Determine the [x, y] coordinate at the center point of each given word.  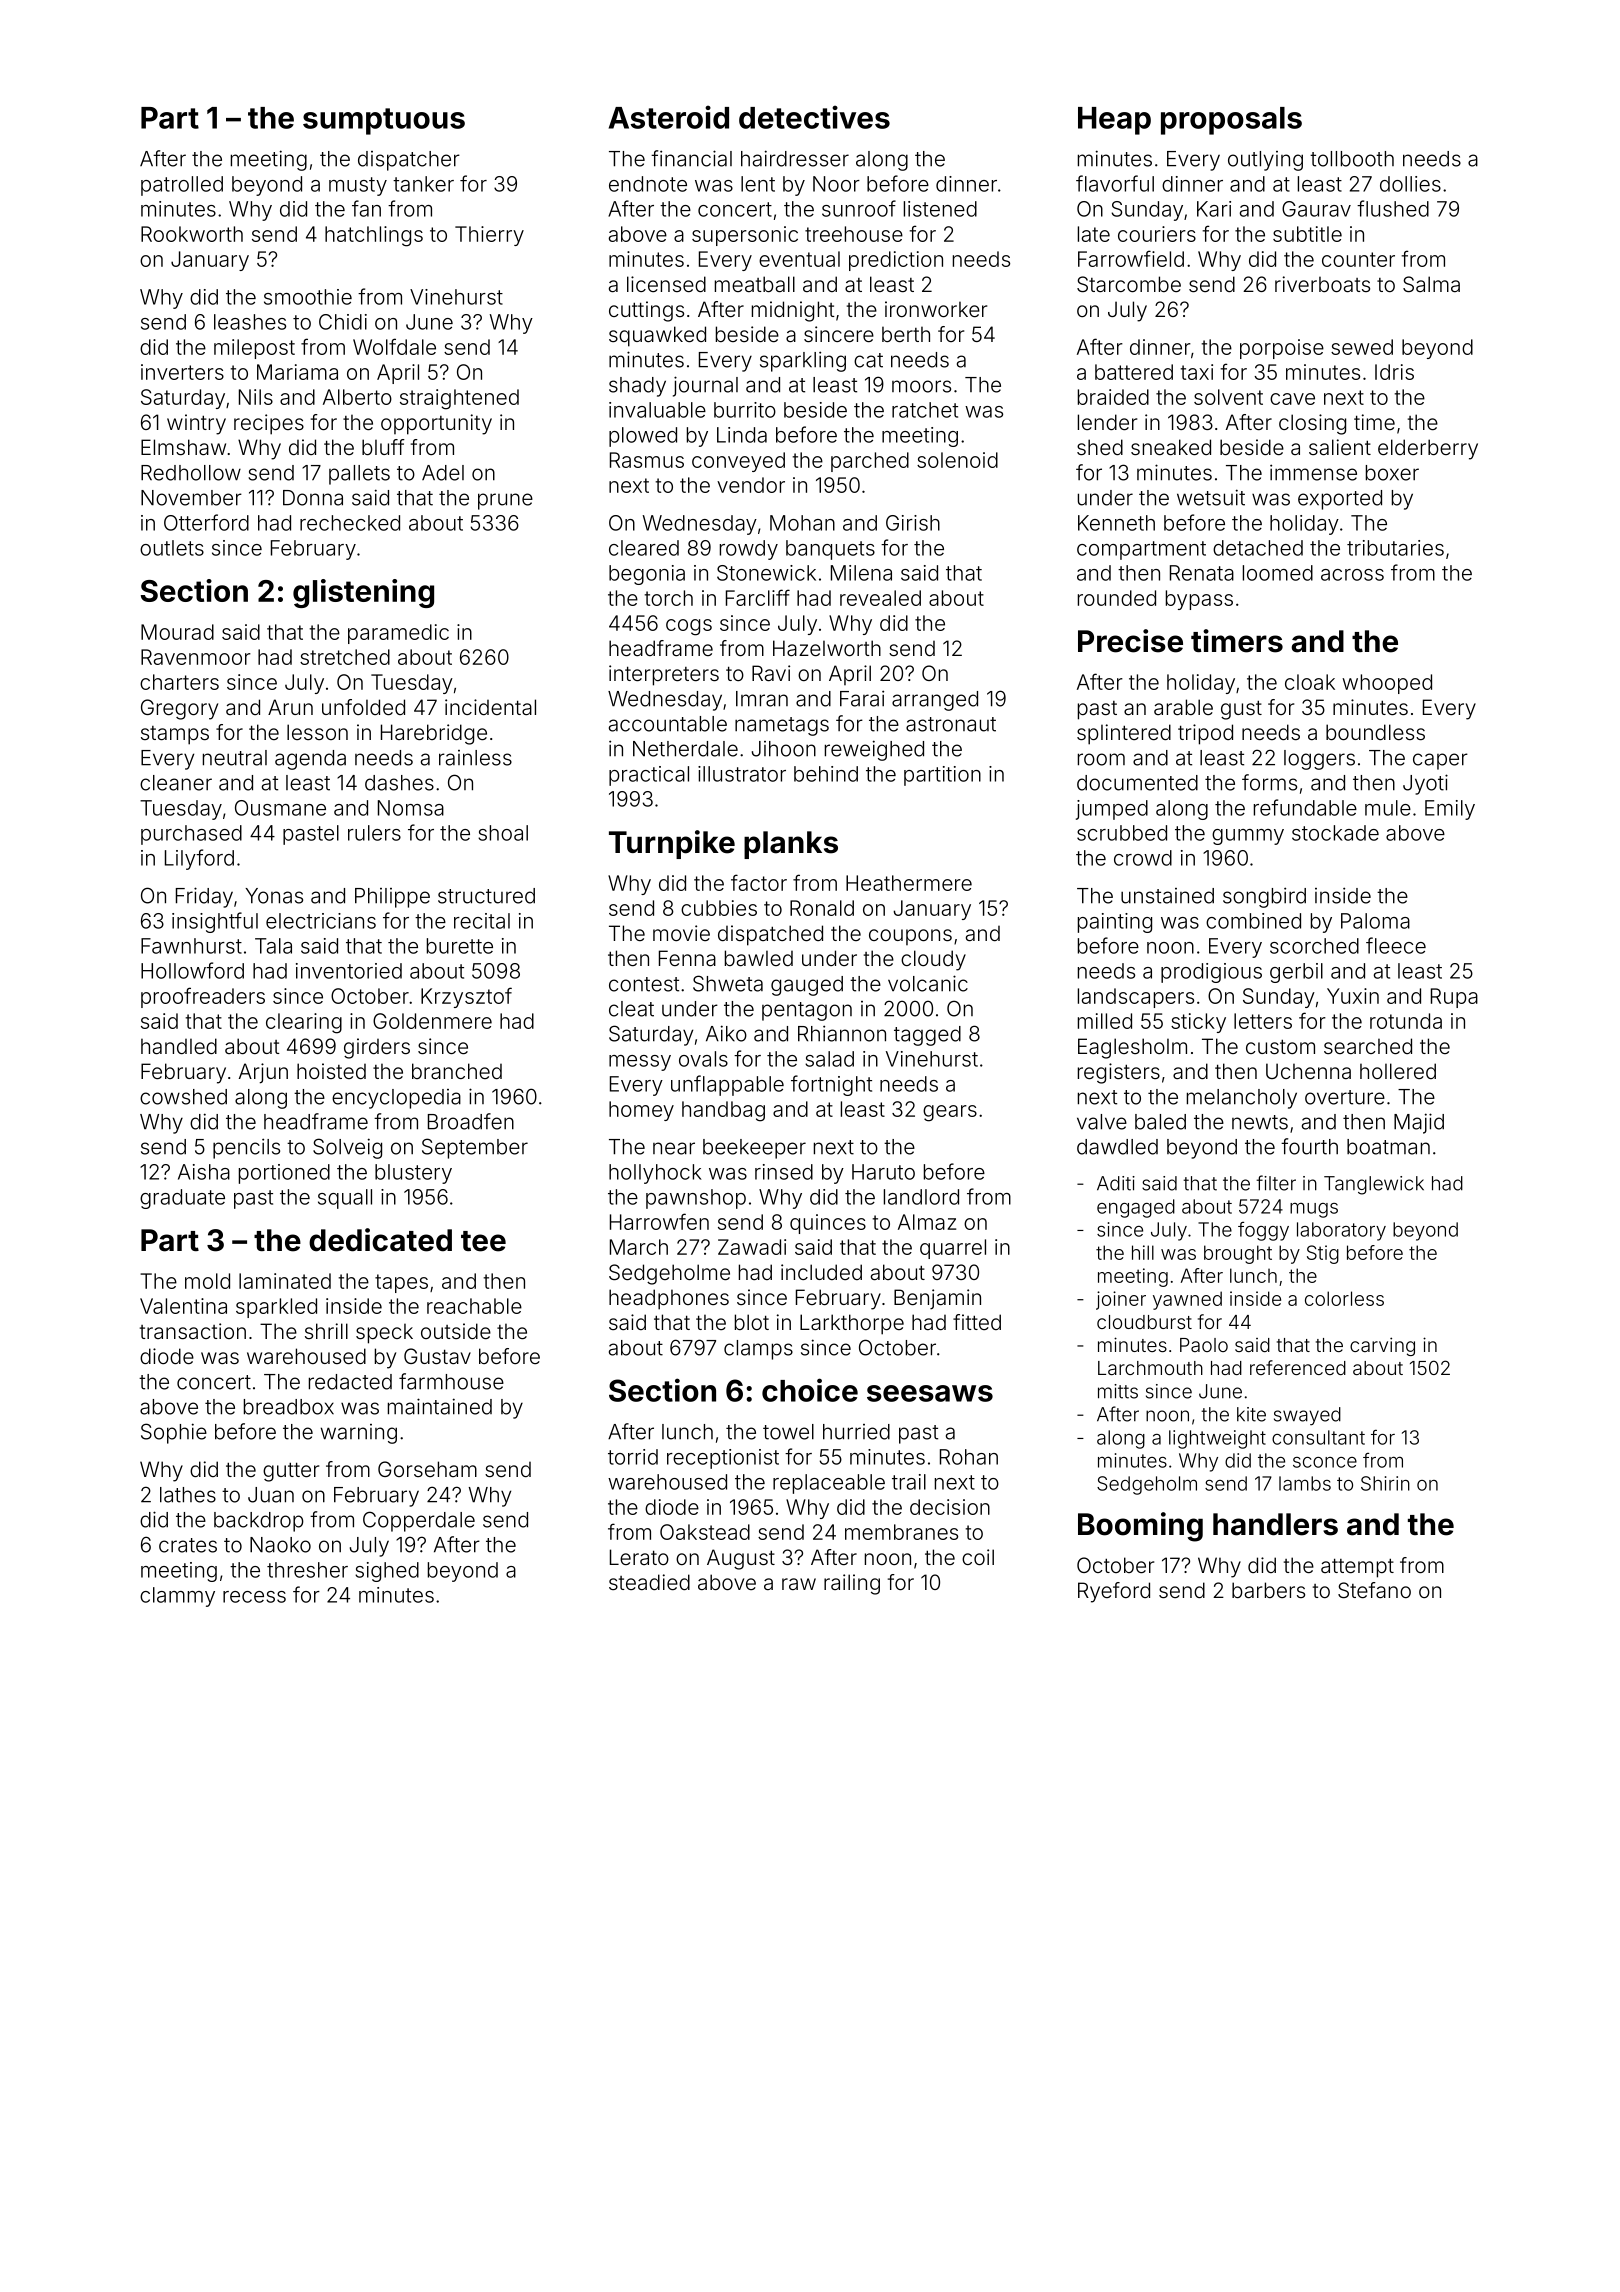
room [1101, 759]
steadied [649, 1582]
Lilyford [199, 859]
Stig [1323, 1254]
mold [207, 1281]
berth [906, 334]
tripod [1205, 734]
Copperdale [419, 1521]
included [821, 1272]
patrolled [182, 186]
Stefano [1374, 1590]
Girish [913, 523]
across [1352, 575]
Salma [1431, 284]
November [191, 498]
